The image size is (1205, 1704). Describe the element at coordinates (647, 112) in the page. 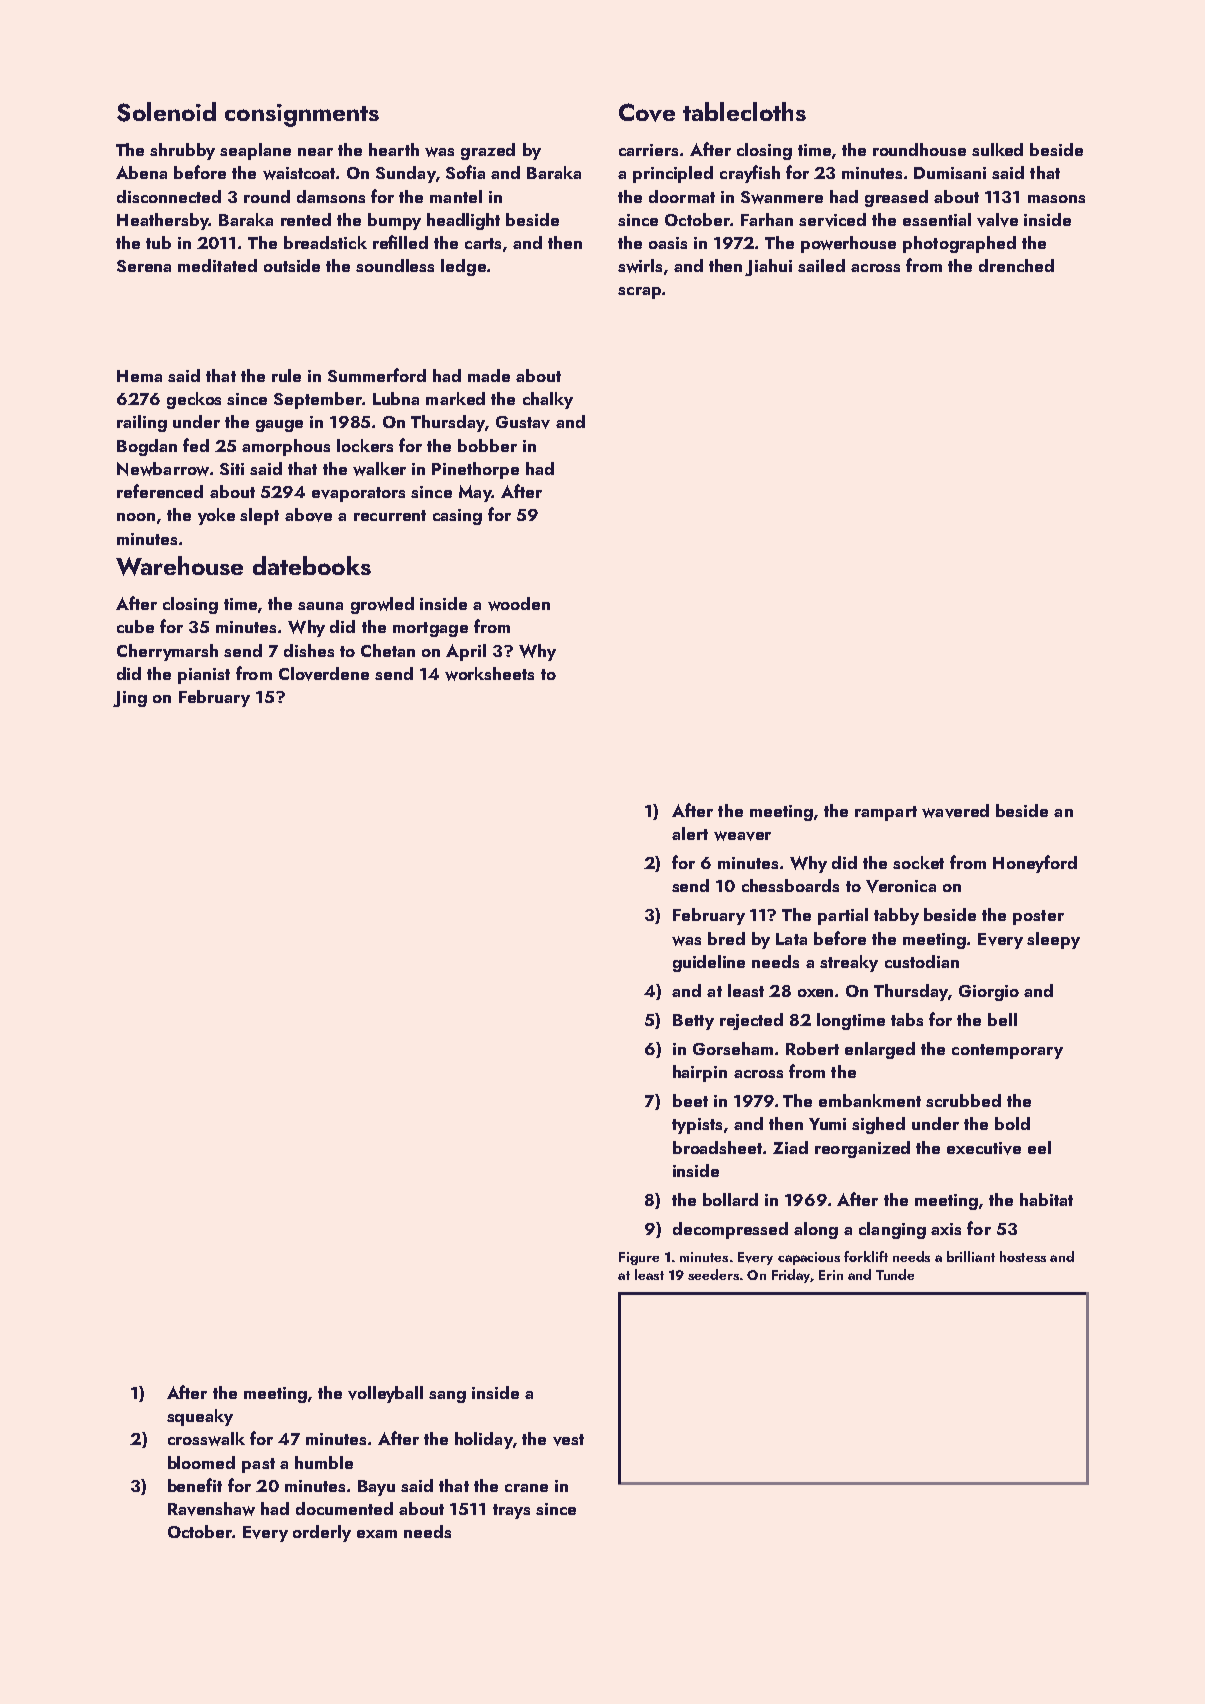

I see `Cove` at that location.
